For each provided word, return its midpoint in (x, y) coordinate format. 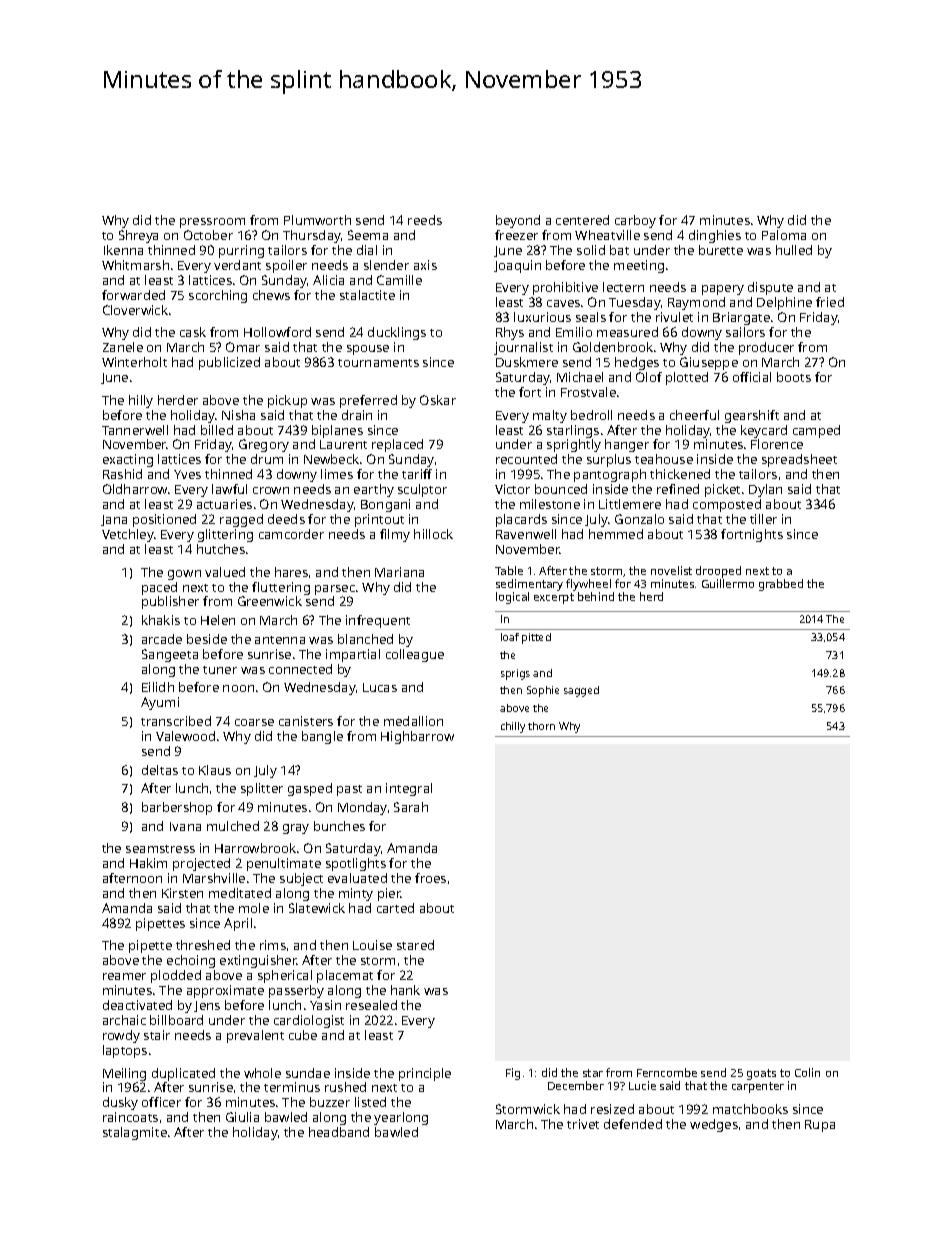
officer (161, 1102)
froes (430, 878)
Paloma (784, 235)
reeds (425, 220)
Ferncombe (667, 1072)
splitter (262, 789)
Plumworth (317, 220)
